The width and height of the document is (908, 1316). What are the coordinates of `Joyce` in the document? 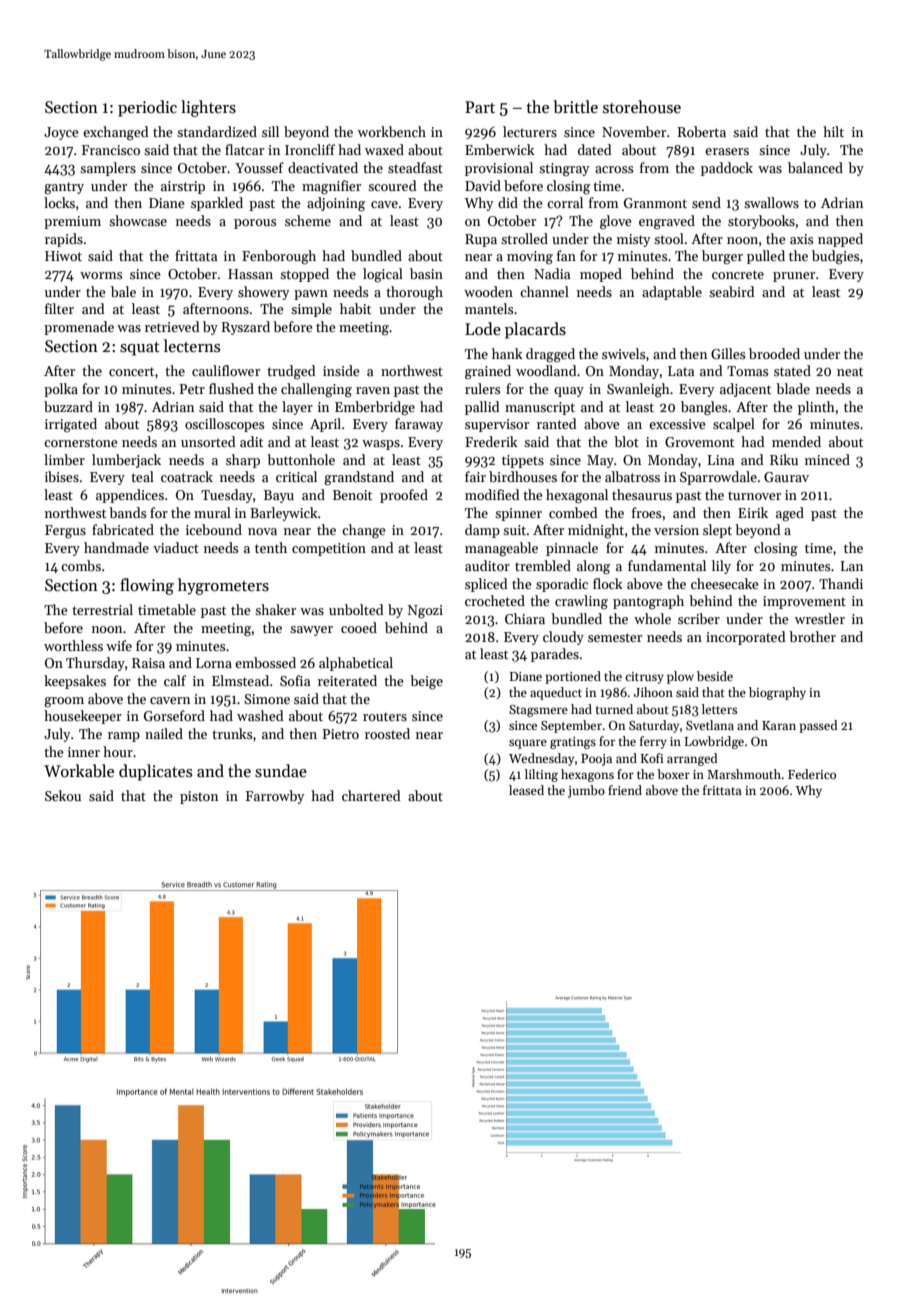 It's located at (61, 133).
